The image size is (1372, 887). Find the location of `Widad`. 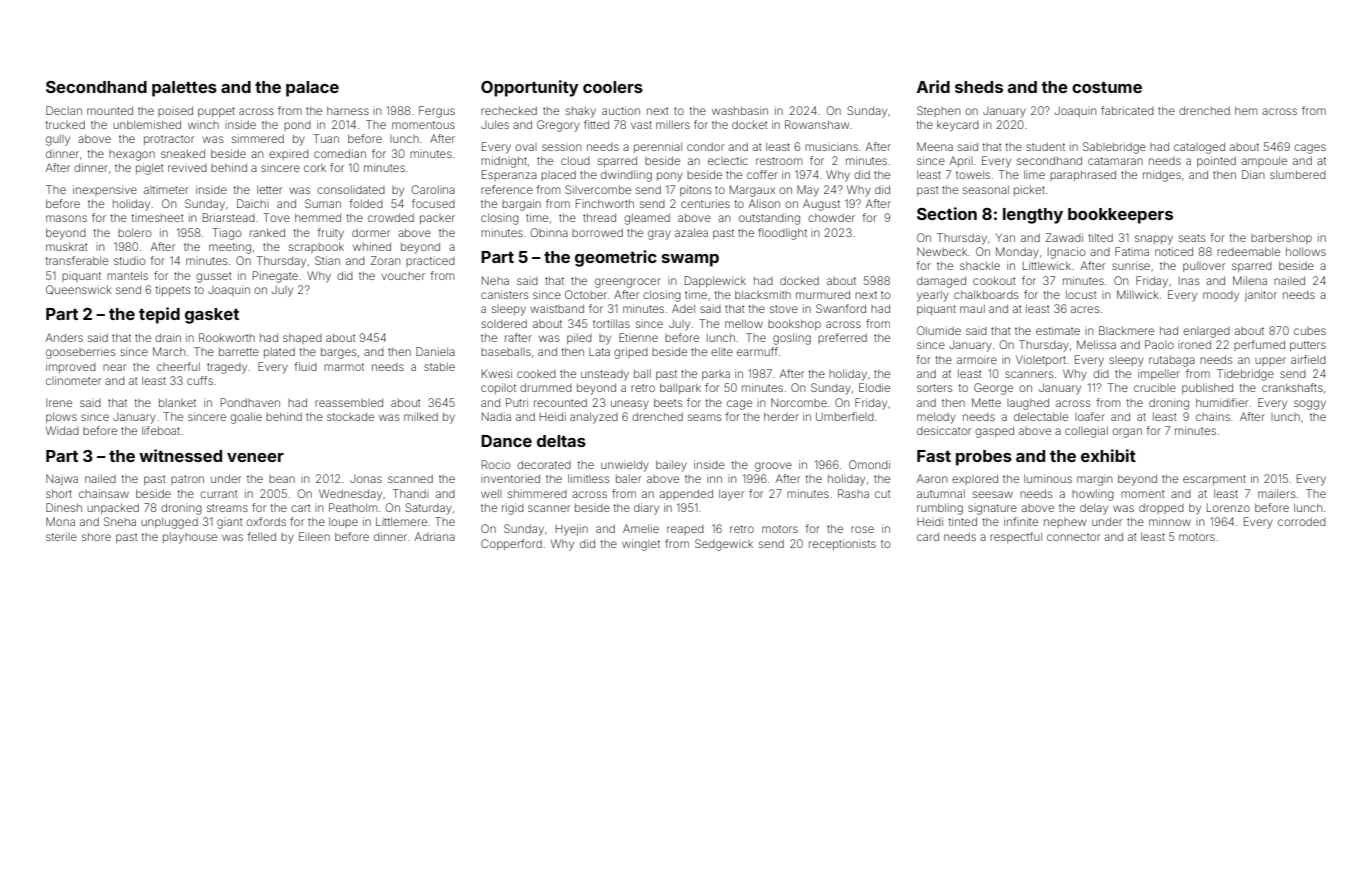

Widad is located at coordinates (62, 430).
